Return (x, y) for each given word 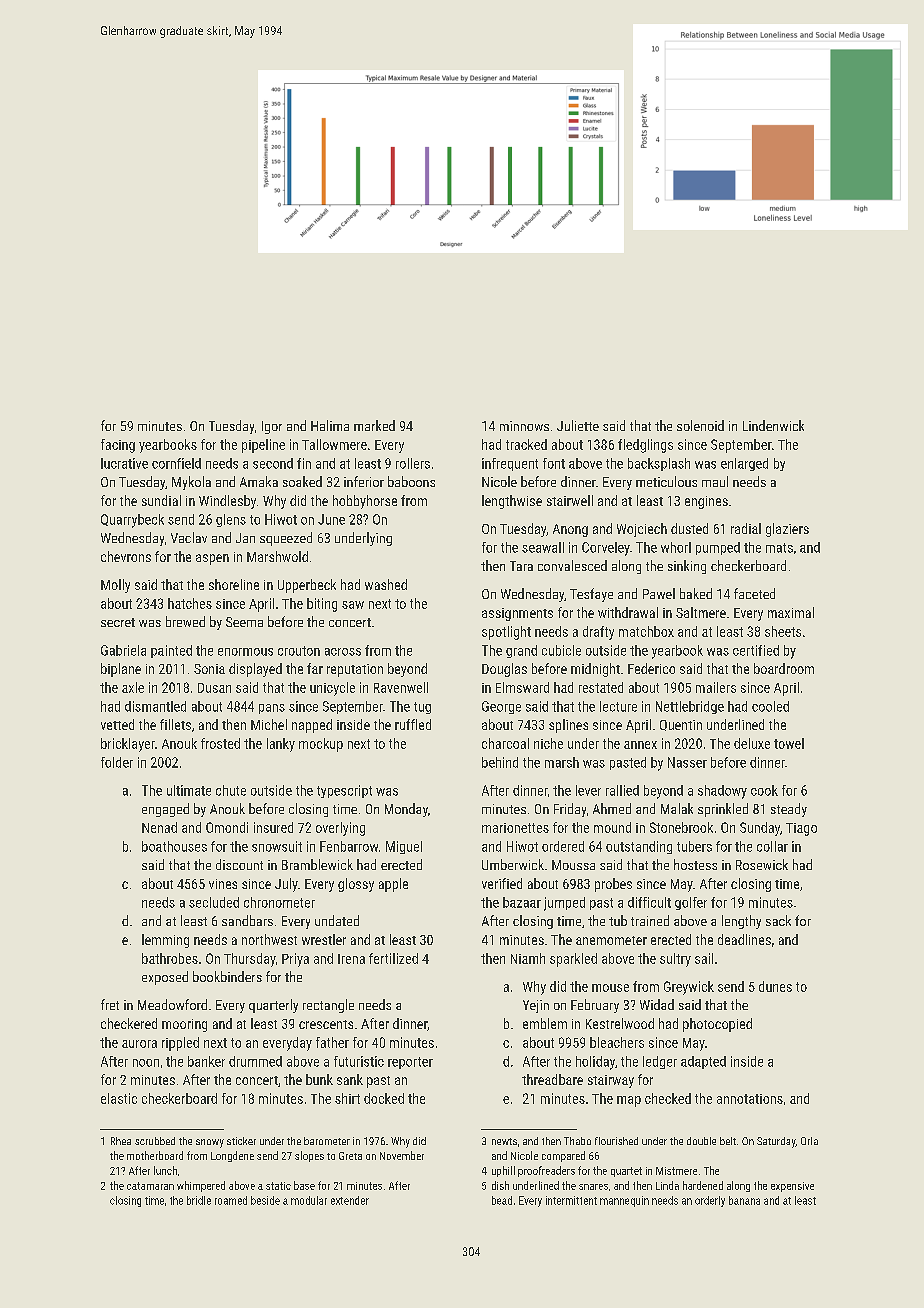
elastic (119, 1098)
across (343, 652)
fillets (175, 724)
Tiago (801, 829)
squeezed (286, 539)
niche (548, 743)
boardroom (784, 668)
